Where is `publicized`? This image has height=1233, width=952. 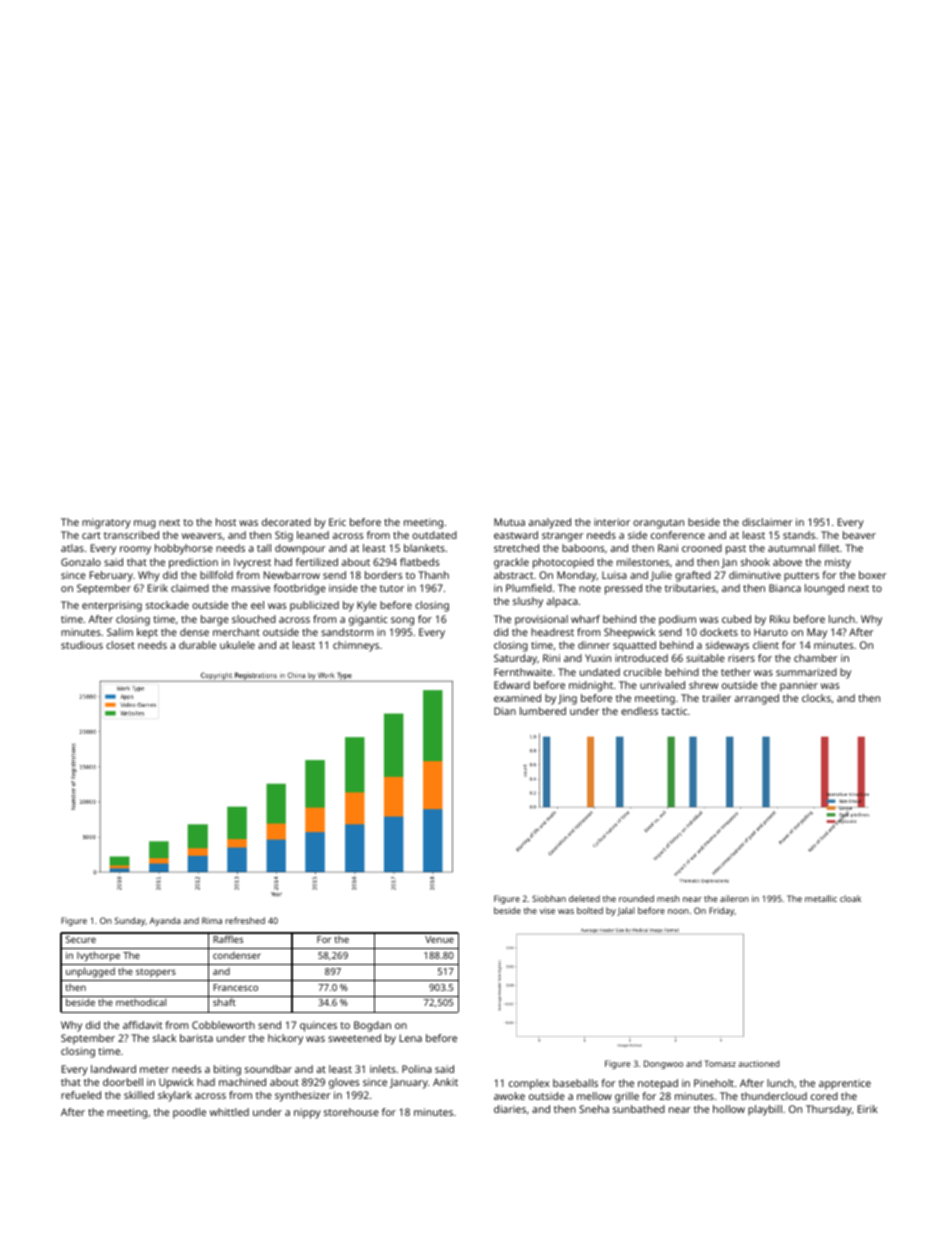 publicized is located at coordinates (314, 606).
